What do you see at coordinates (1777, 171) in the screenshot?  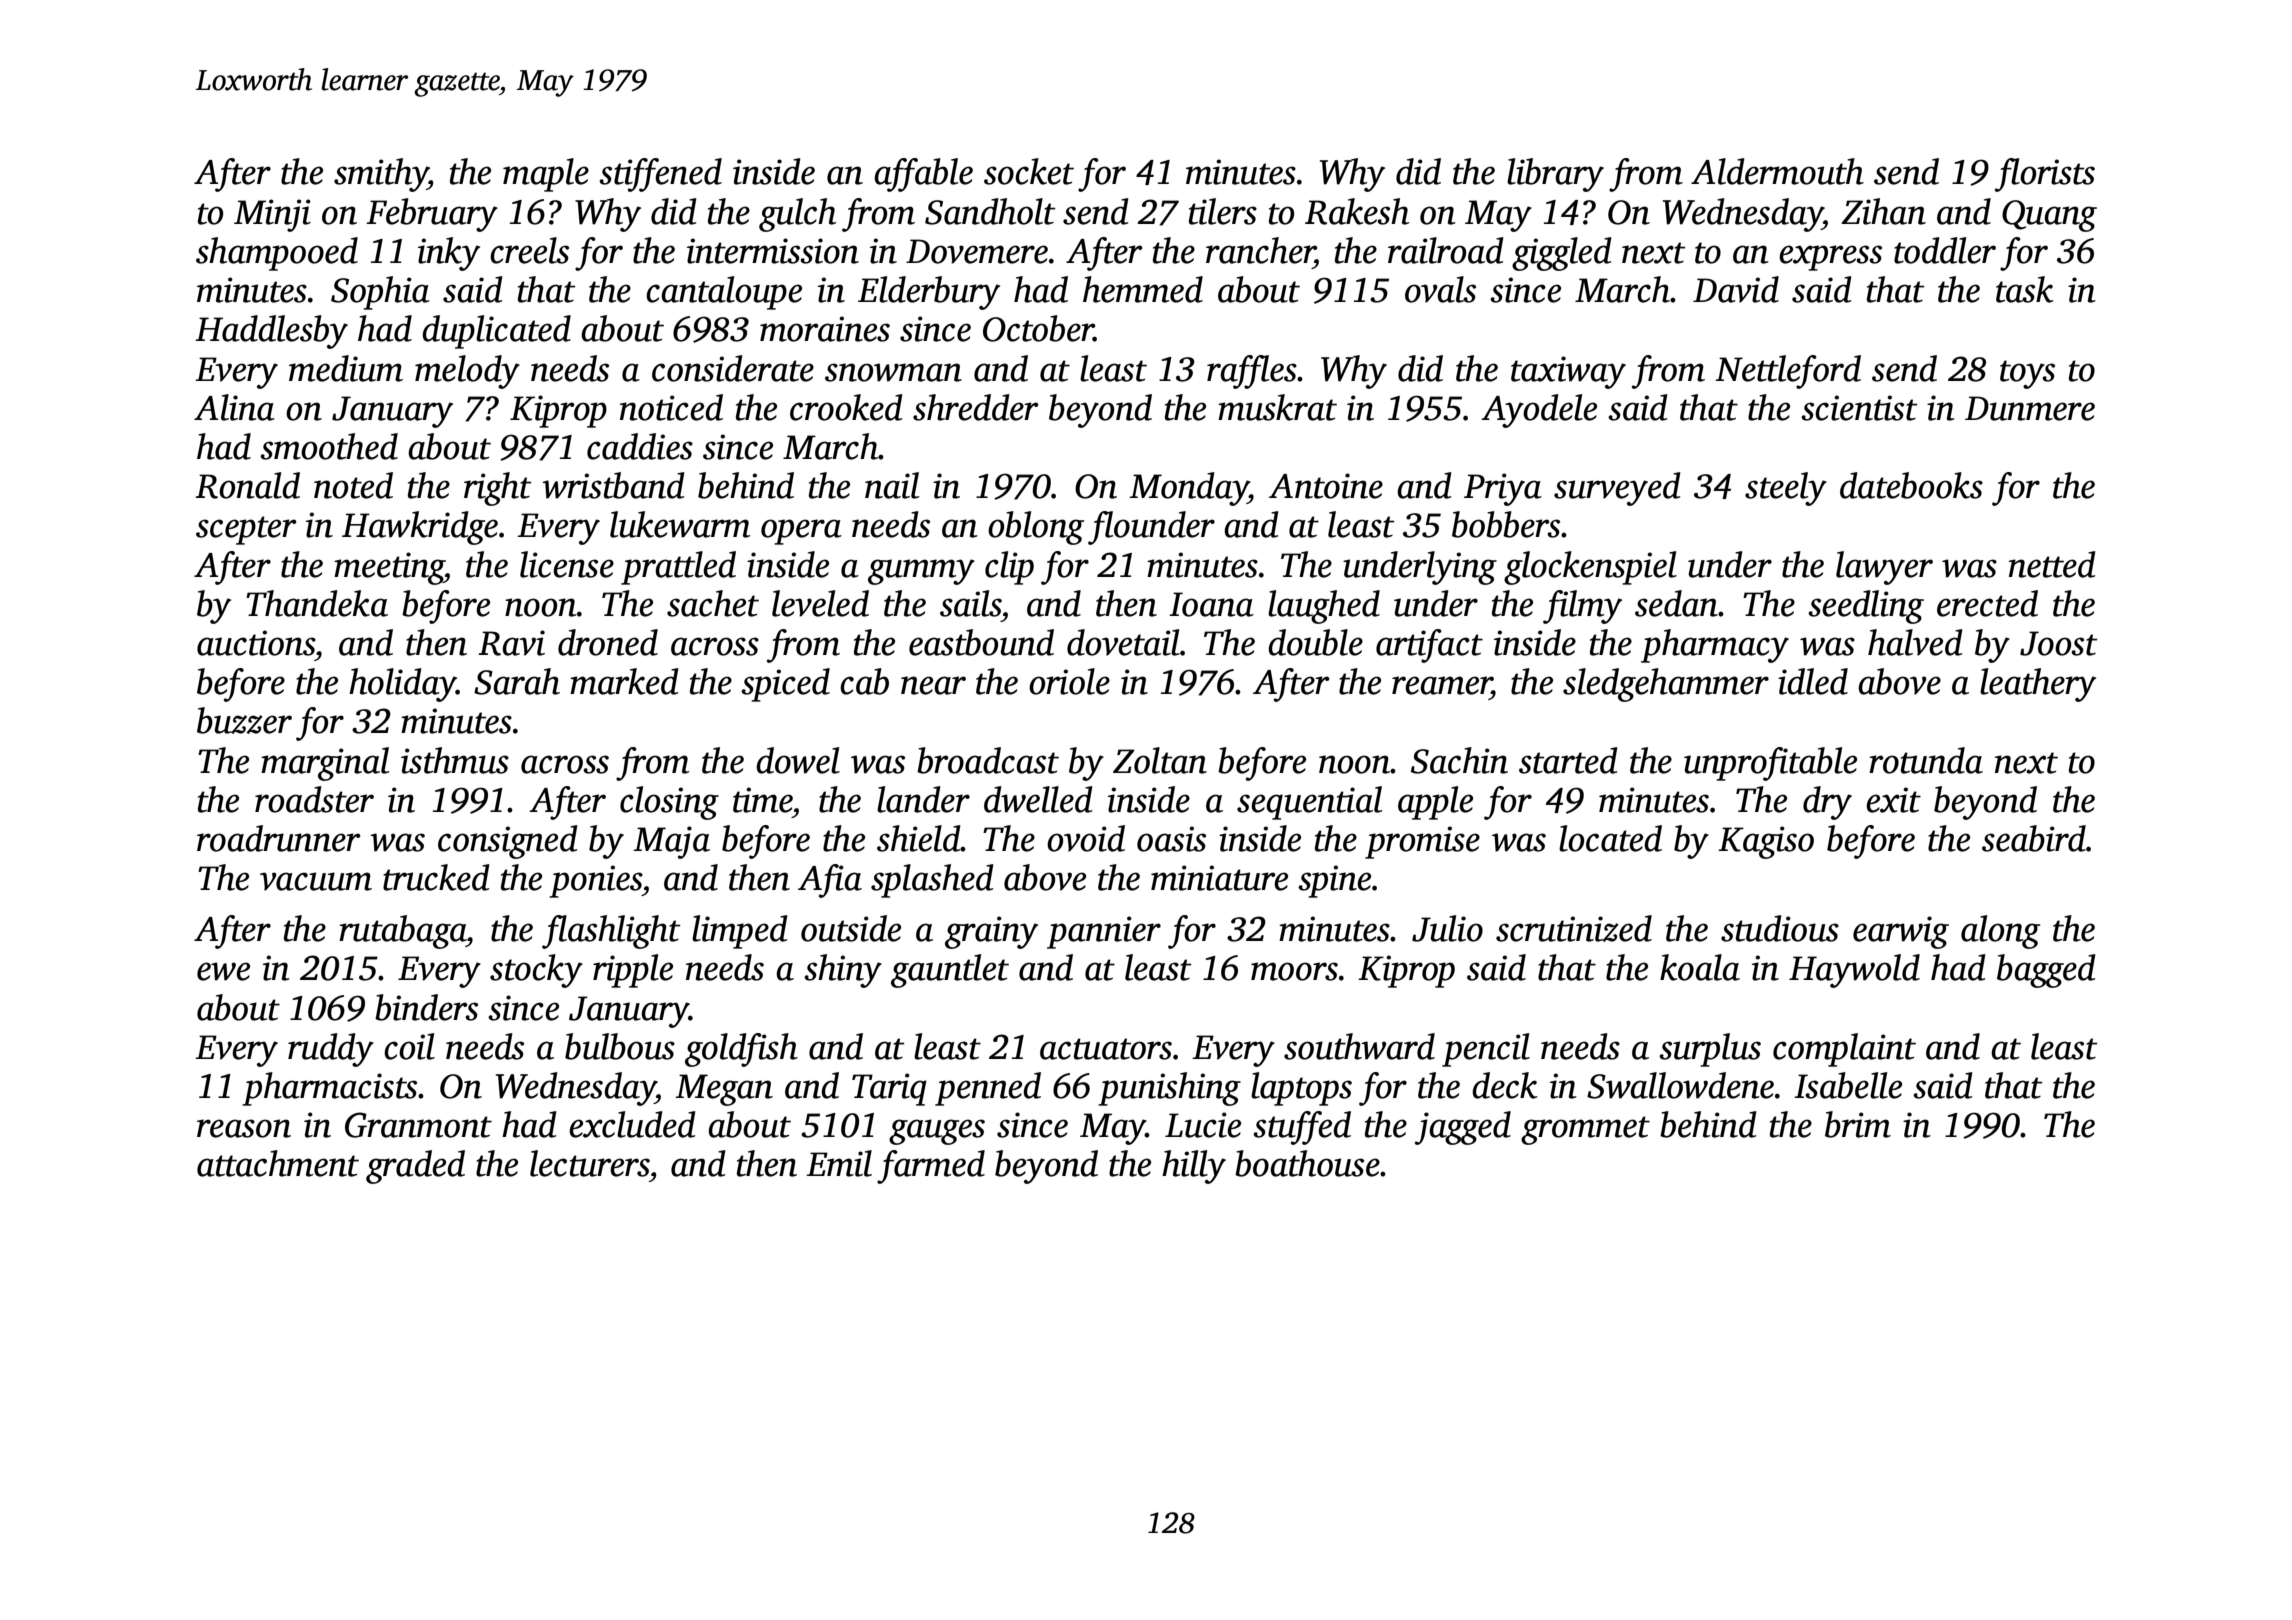 I see `Aldermouth` at bounding box center [1777, 171].
